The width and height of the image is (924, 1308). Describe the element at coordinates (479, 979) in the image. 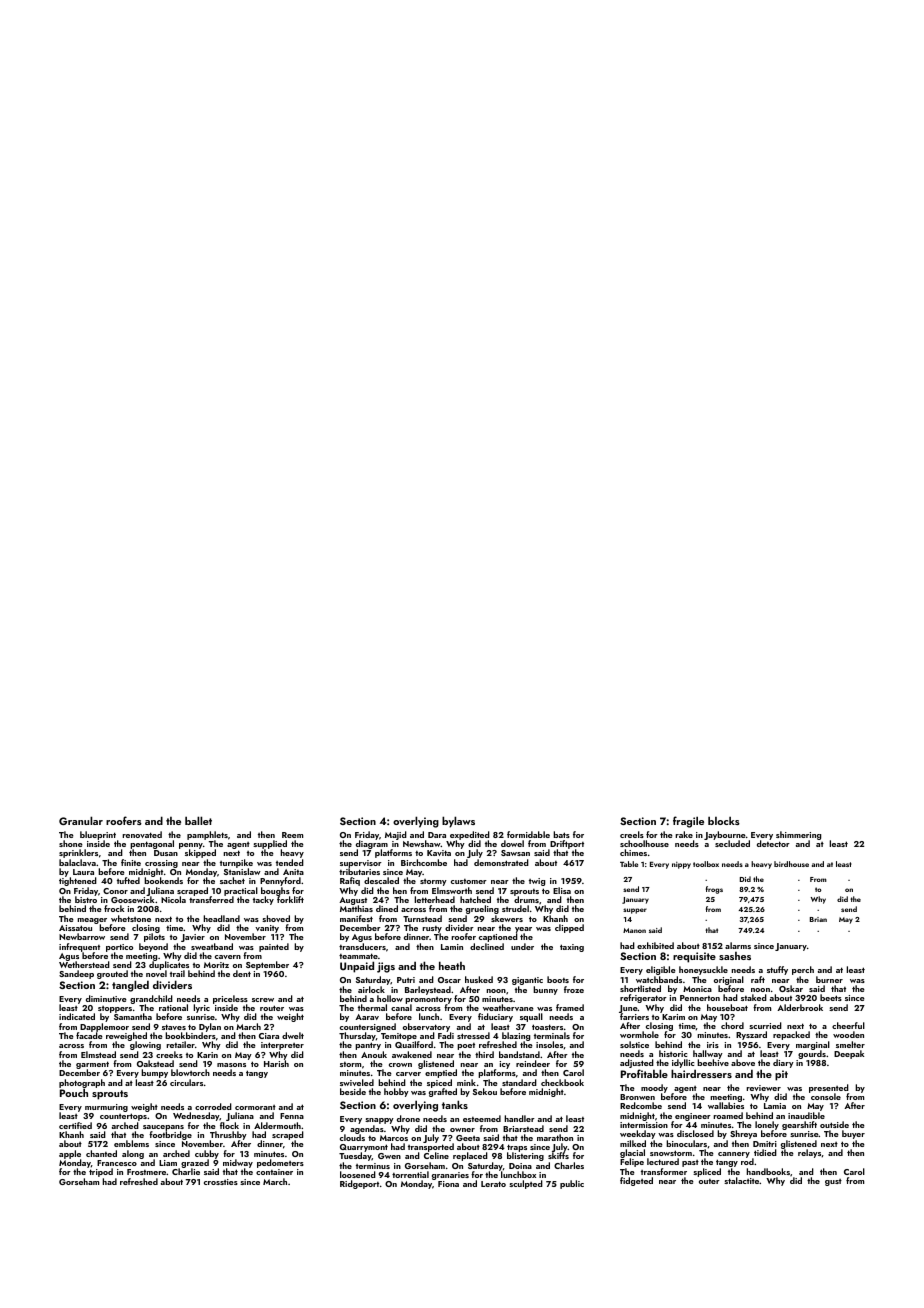

I see `husked` at that location.
